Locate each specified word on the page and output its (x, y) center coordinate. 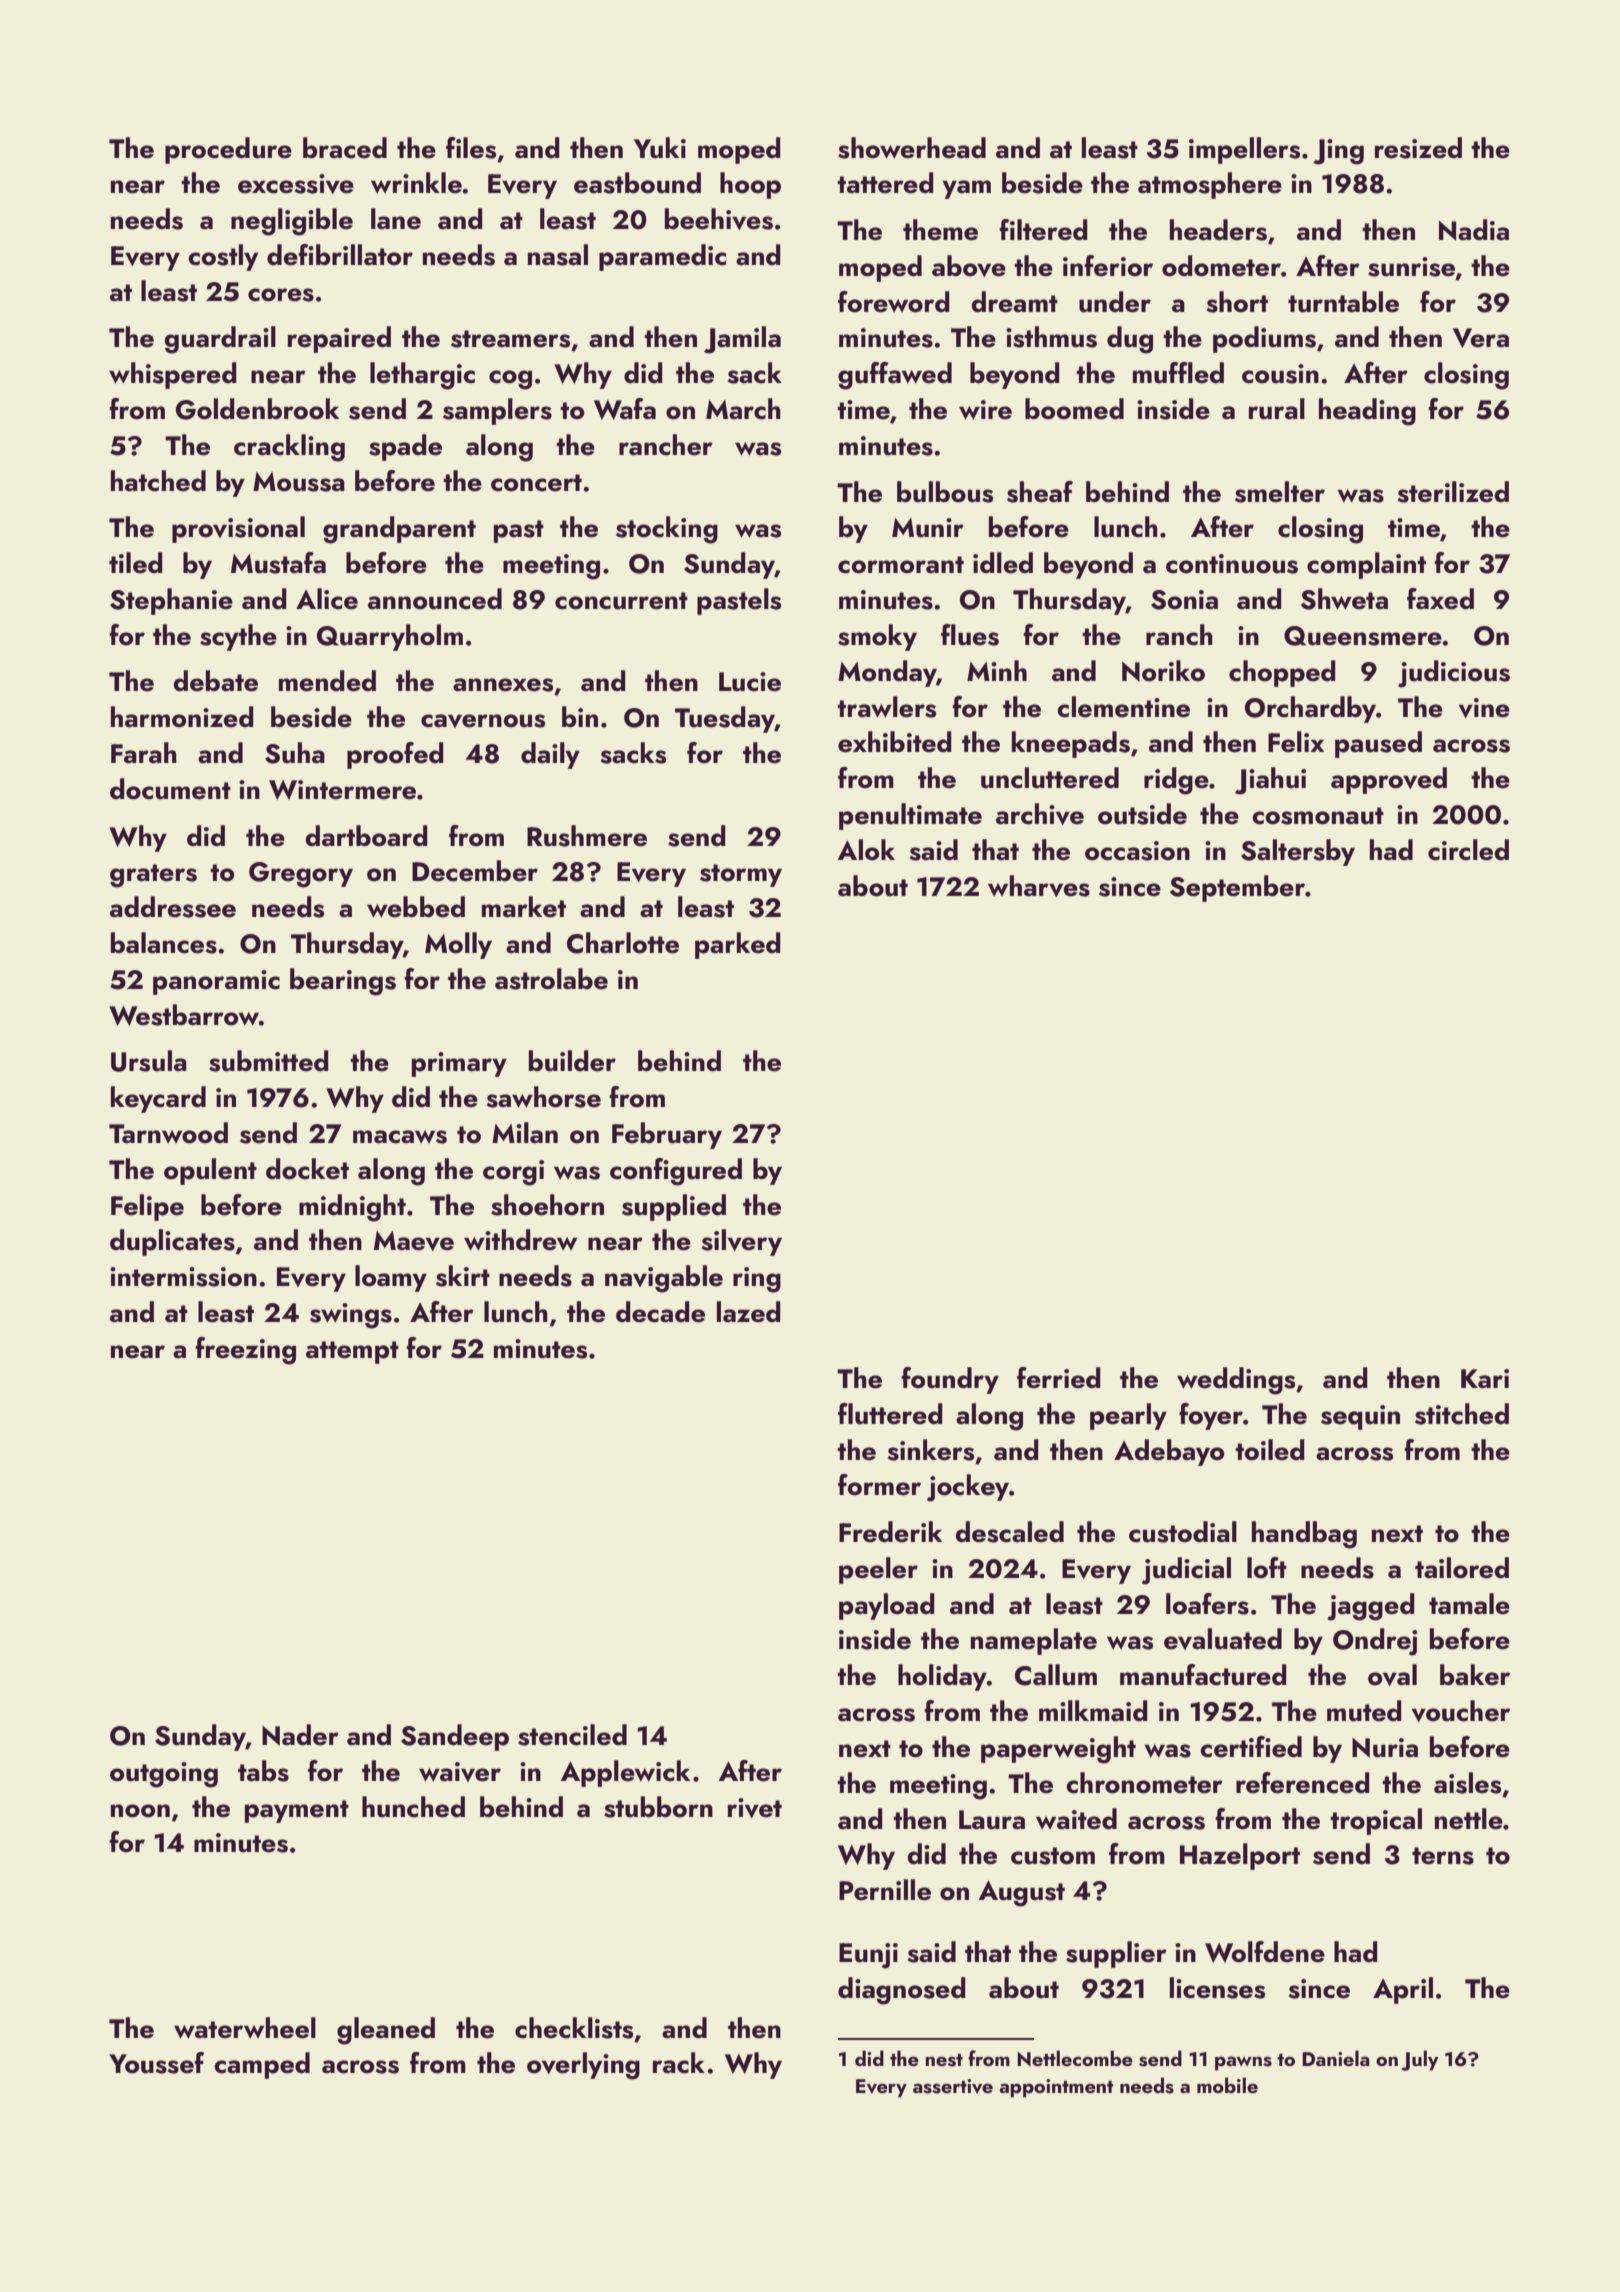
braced (345, 148)
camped (262, 2065)
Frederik (890, 1532)
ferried (1059, 1378)
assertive (953, 2086)
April (1403, 1990)
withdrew (520, 1240)
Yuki (660, 148)
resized (1418, 148)
